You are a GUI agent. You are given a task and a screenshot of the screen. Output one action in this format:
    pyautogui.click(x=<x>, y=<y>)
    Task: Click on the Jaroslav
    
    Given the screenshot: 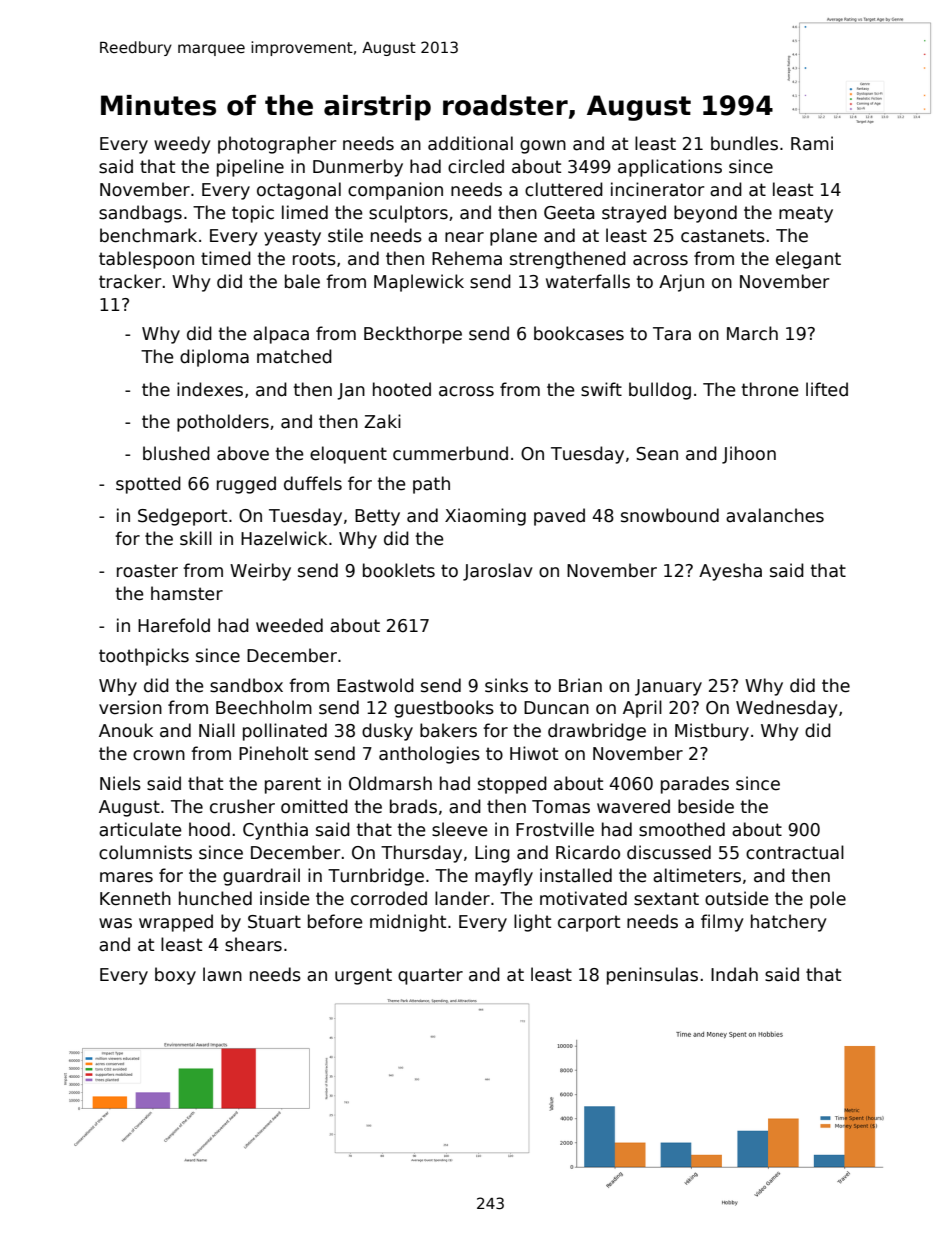 What is the action you would take?
    pyautogui.click(x=498, y=572)
